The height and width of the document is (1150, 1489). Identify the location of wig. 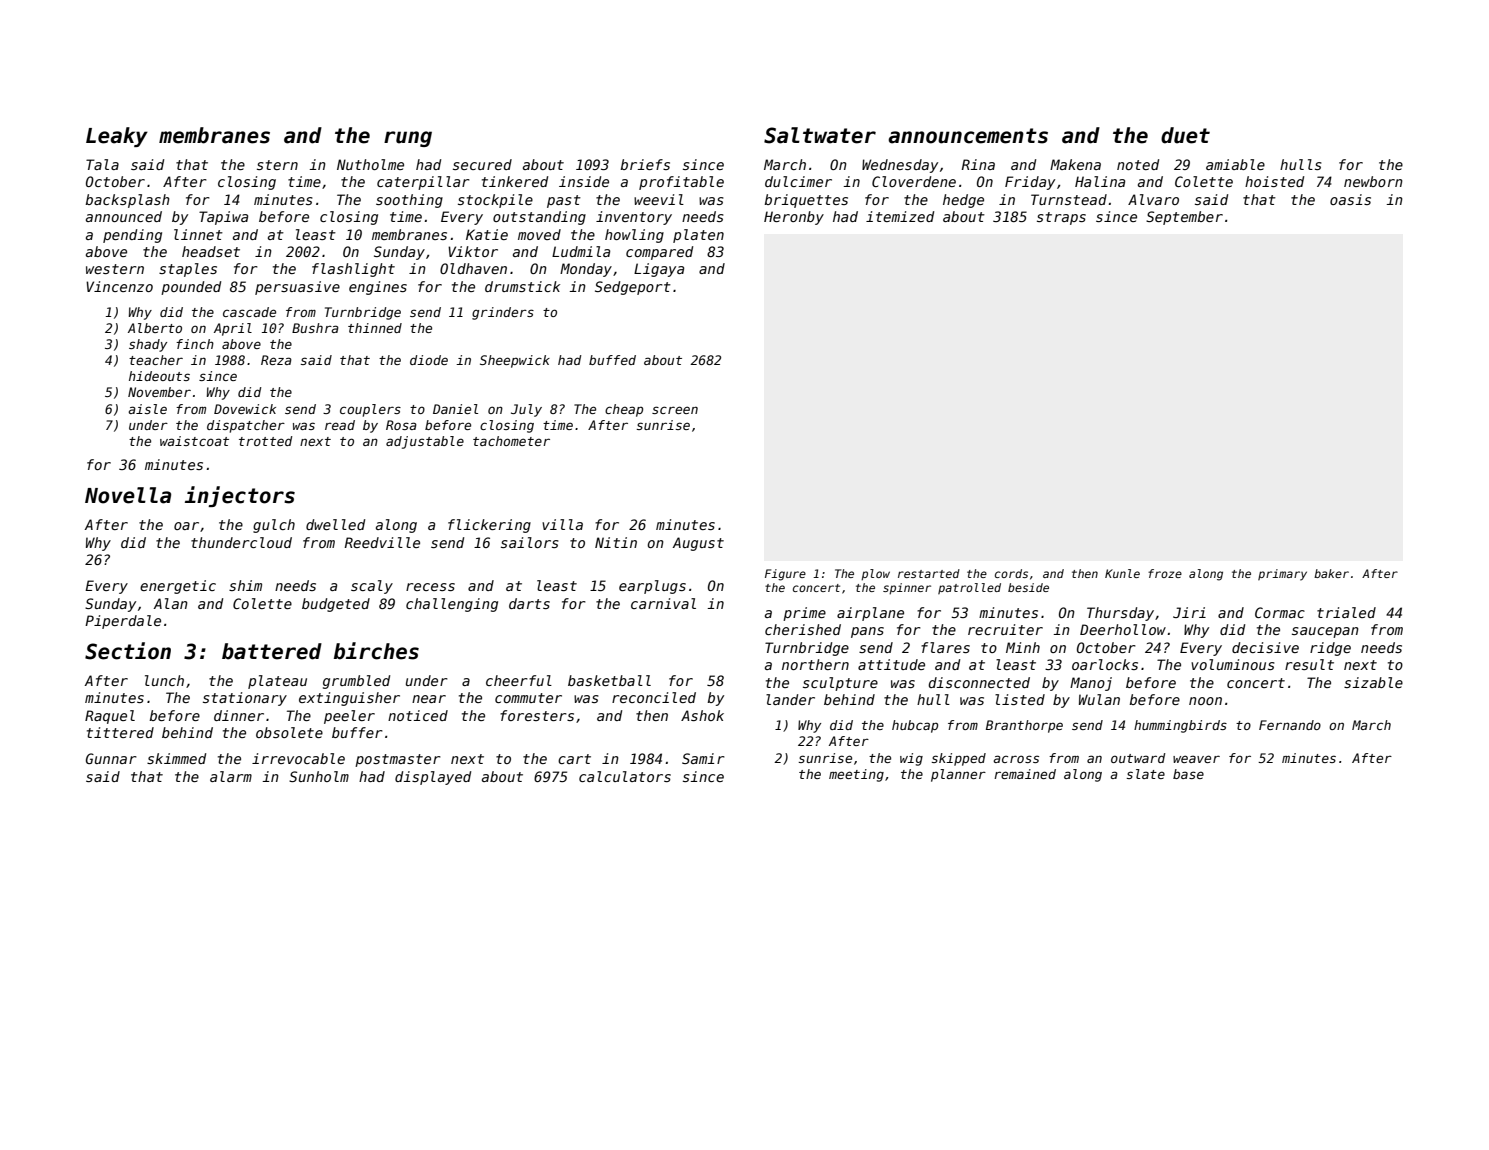
(911, 759).
